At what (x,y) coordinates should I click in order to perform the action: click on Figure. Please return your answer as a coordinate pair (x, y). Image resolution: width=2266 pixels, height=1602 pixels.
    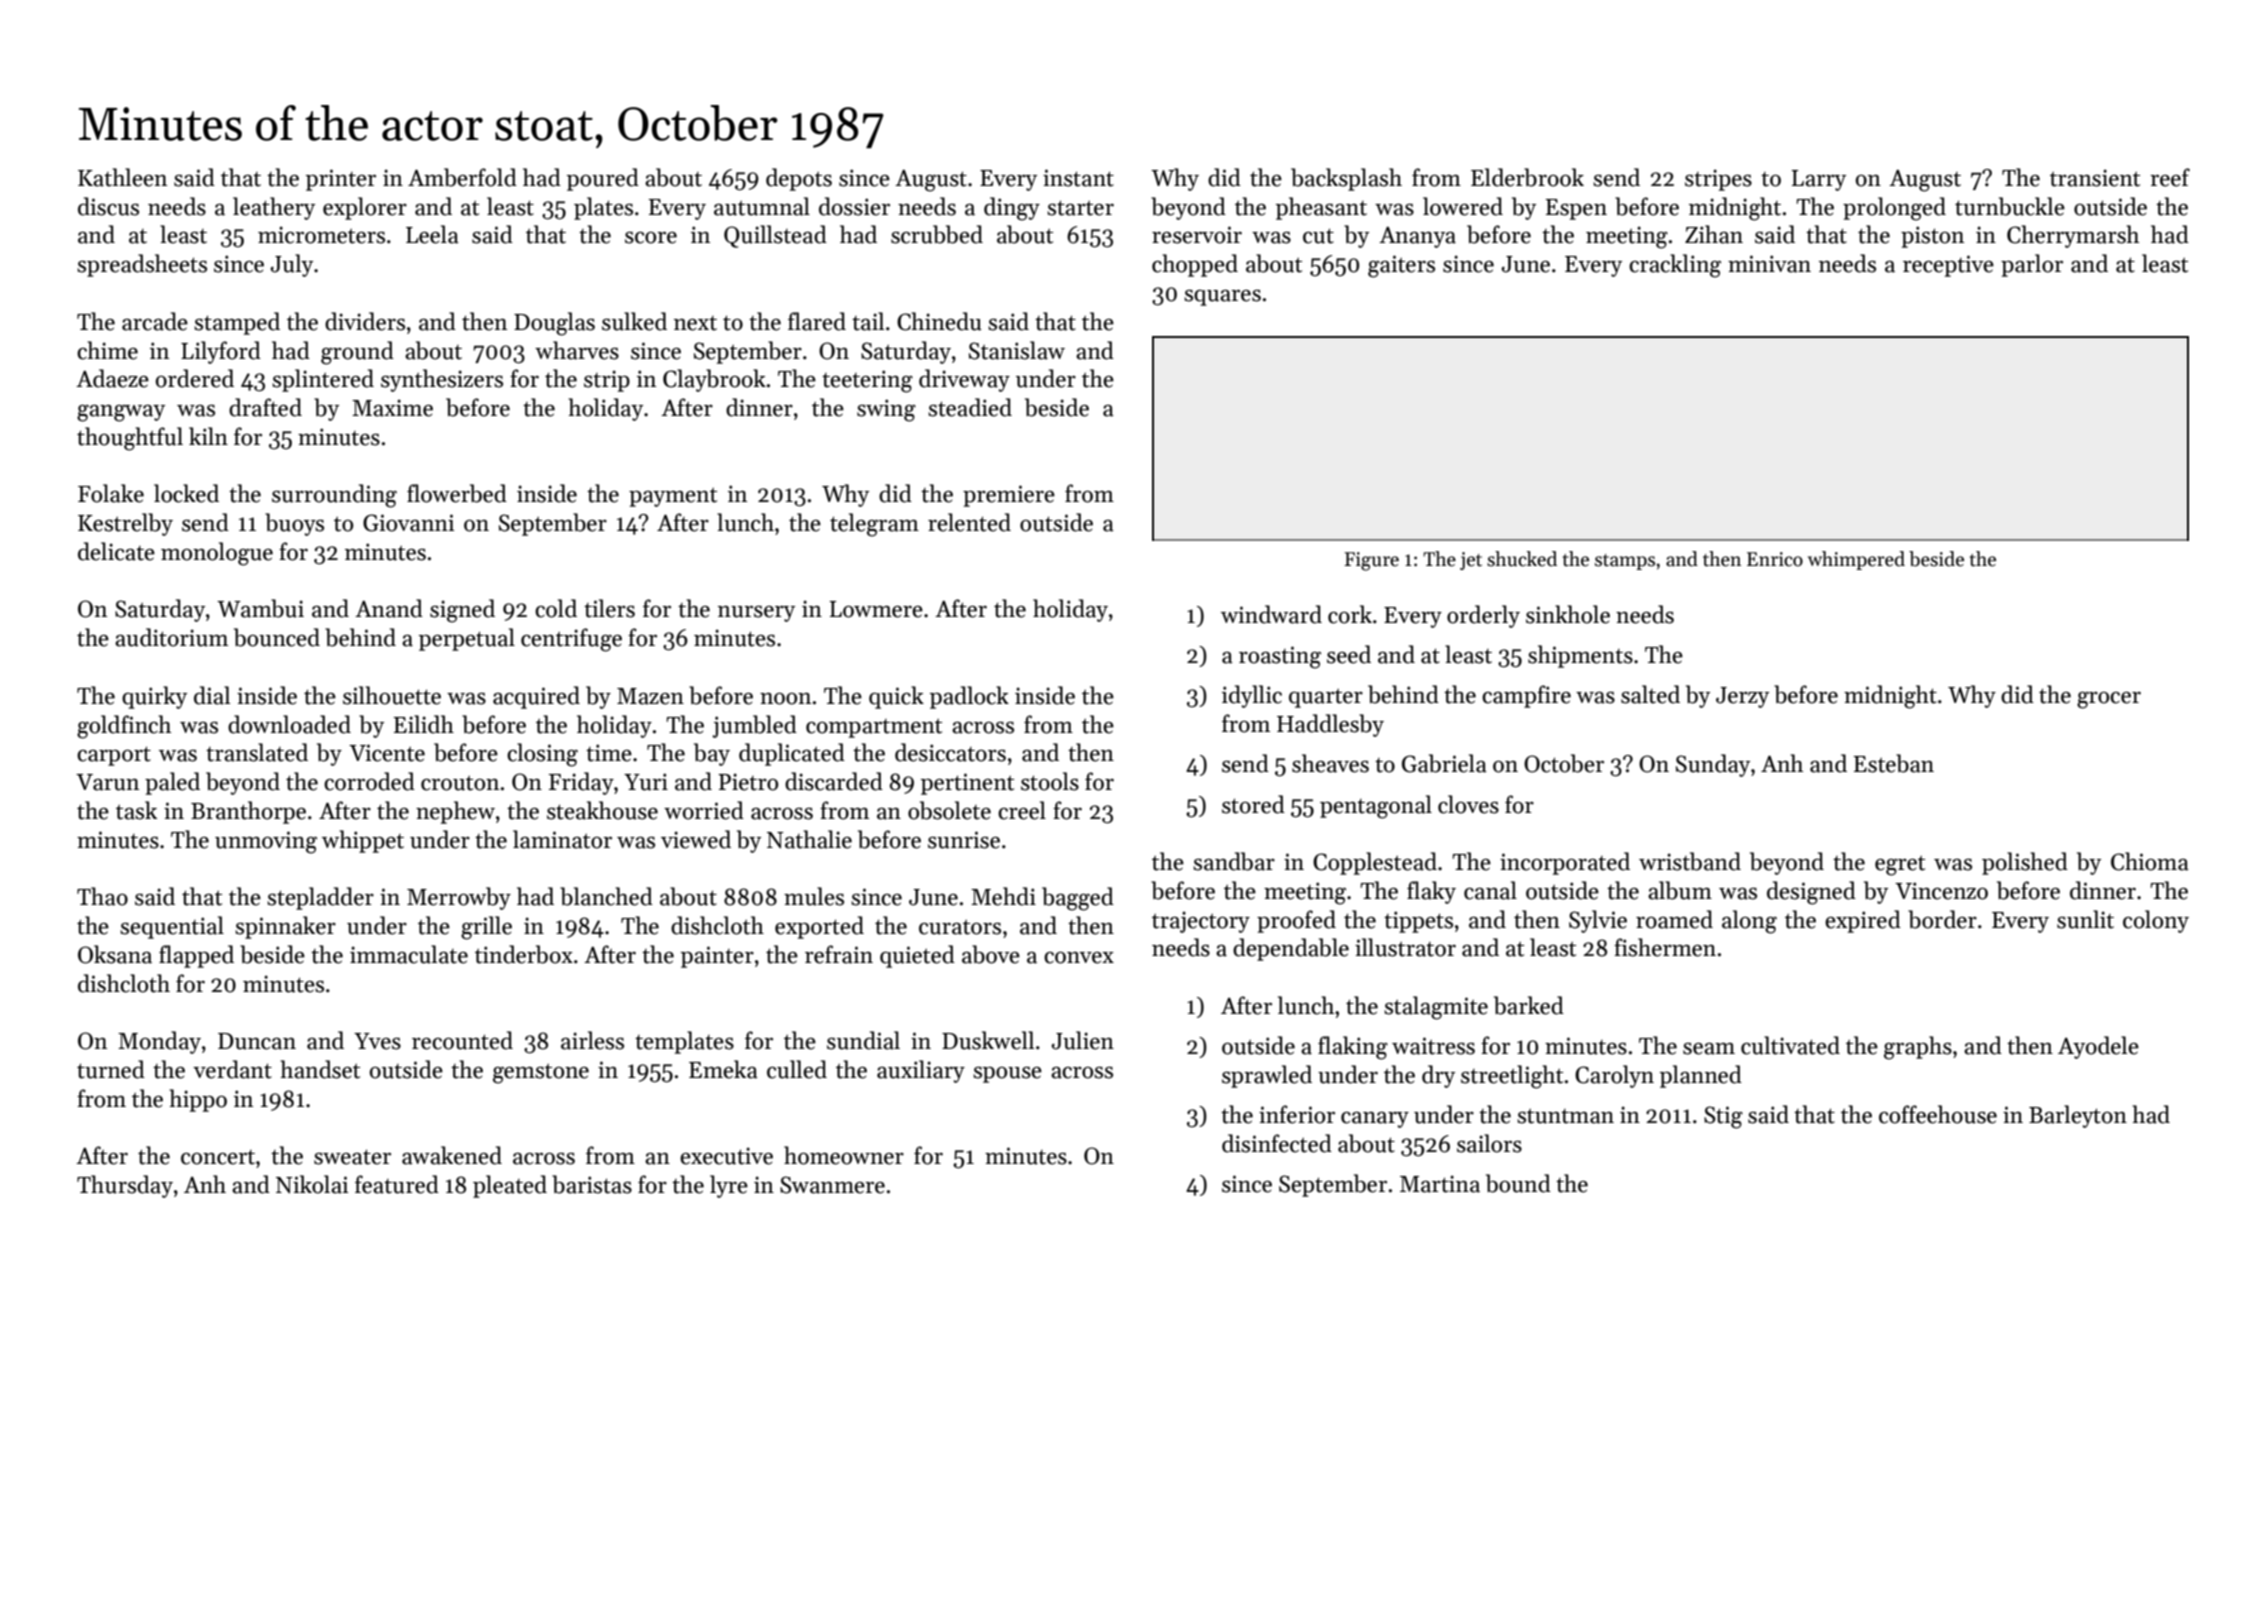
    Looking at the image, I should click on (1371, 561).
